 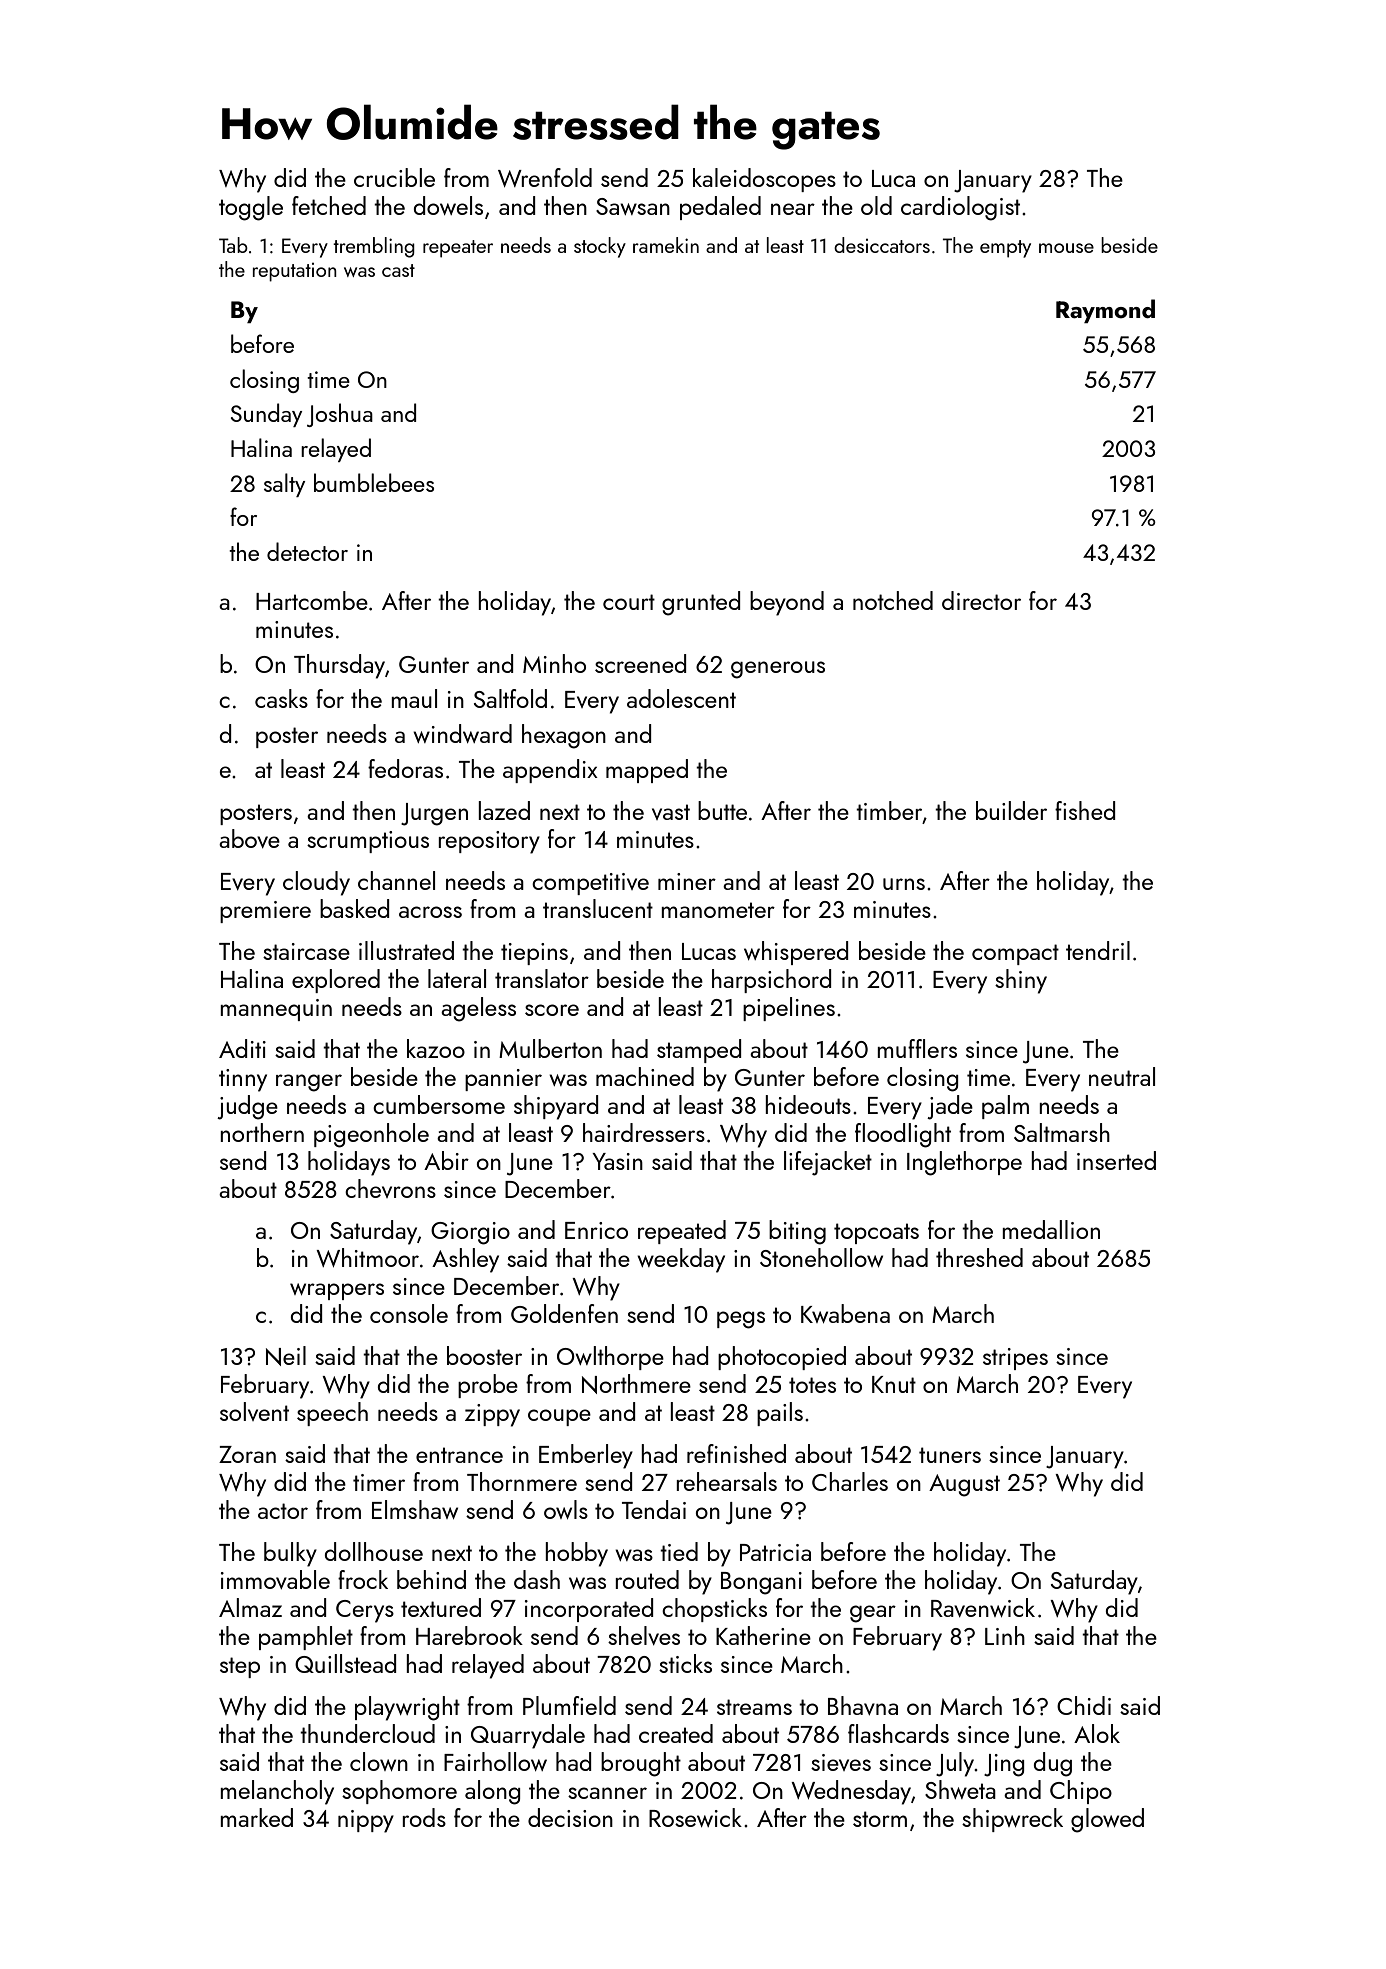 I want to click on Rosewick, so click(x=695, y=1817).
